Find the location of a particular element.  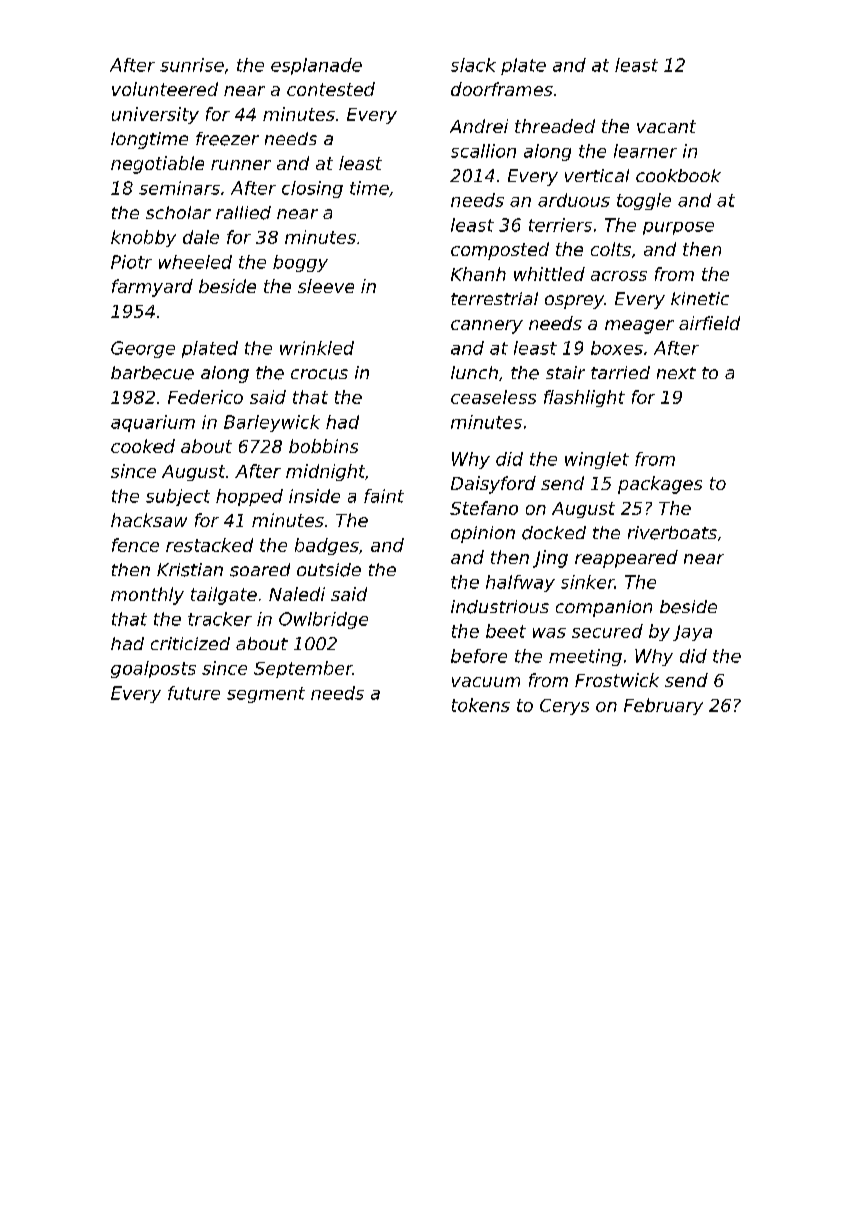

segment is located at coordinates (266, 695).
